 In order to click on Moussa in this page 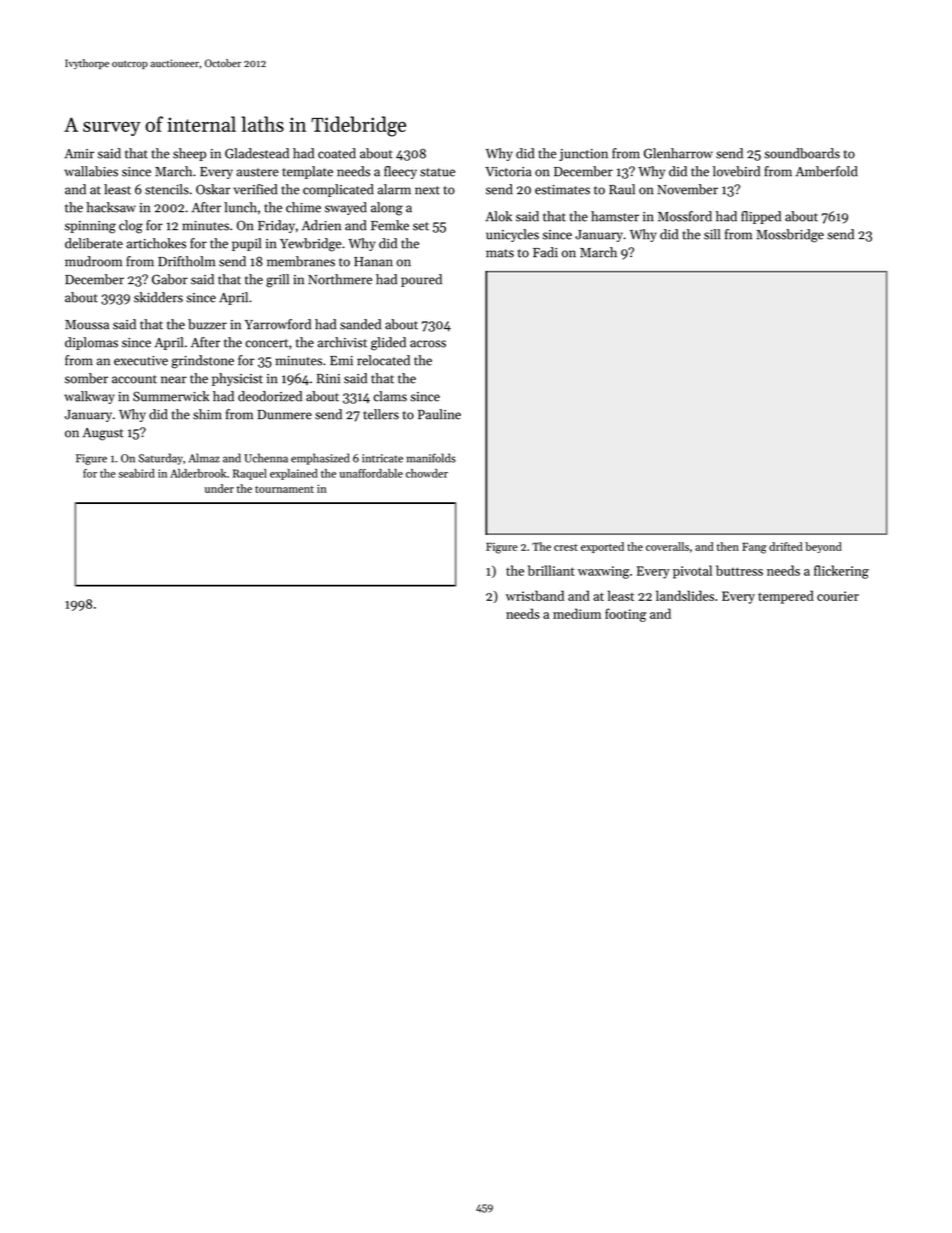, I will do `click(87, 325)`.
